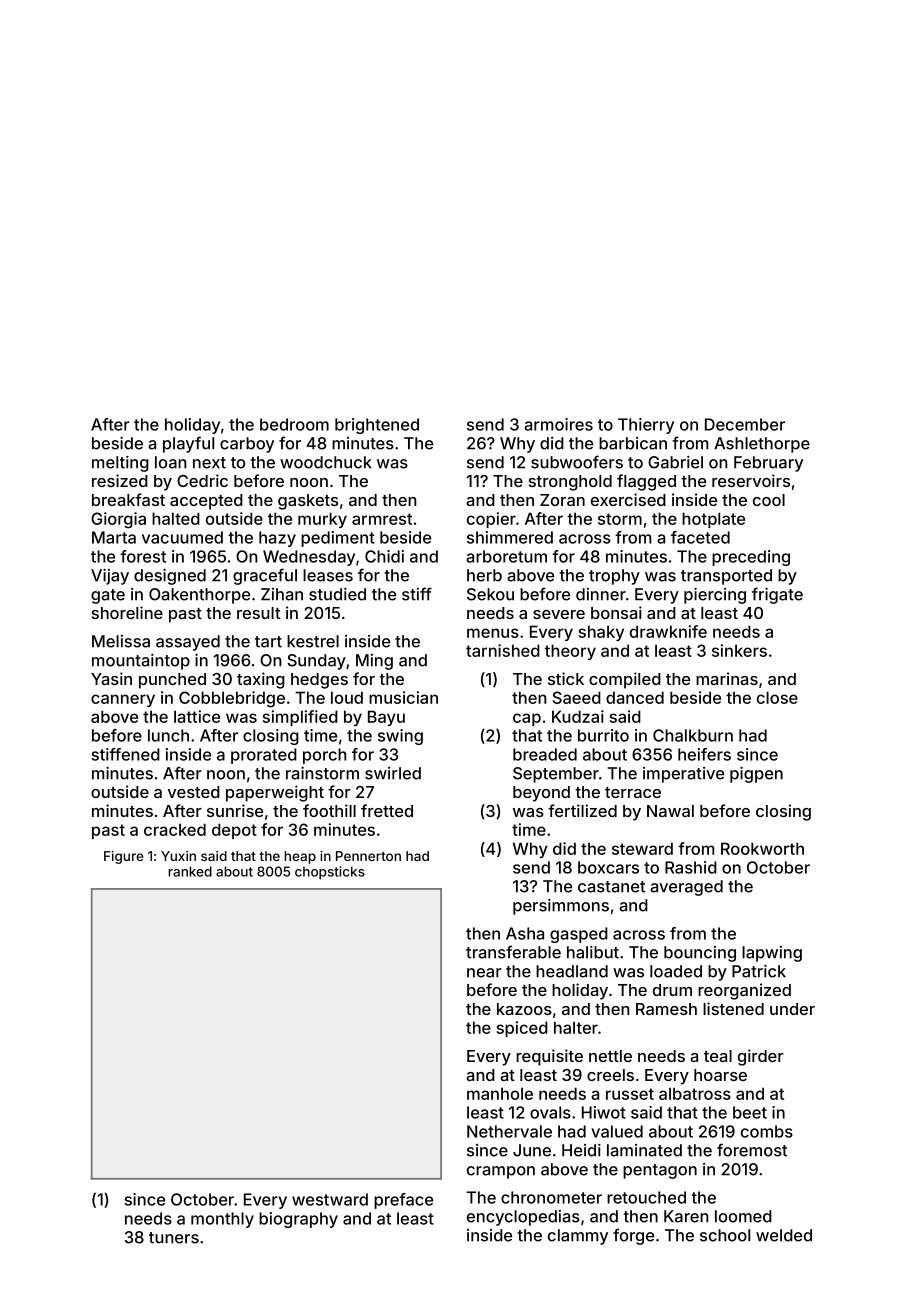 Image resolution: width=908 pixels, height=1316 pixels. Describe the element at coordinates (727, 678) in the screenshot. I see `marinas` at that location.
